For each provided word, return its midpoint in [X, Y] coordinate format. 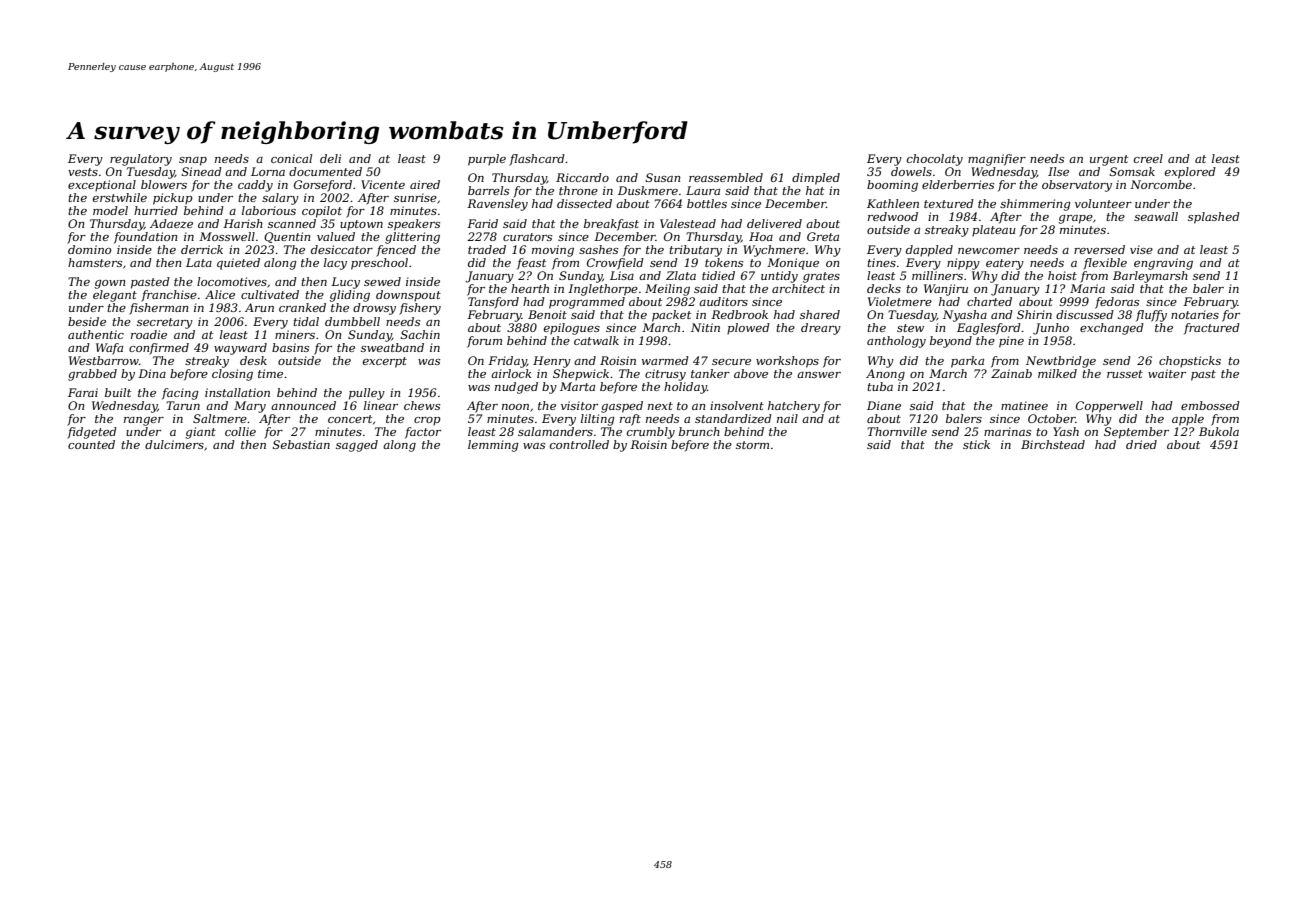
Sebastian [301, 444]
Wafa [109, 349]
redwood [893, 216]
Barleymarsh [1150, 277]
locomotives [232, 281]
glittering [412, 238]
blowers [164, 184]
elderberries [958, 184]
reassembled [726, 177]
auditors [723, 301]
